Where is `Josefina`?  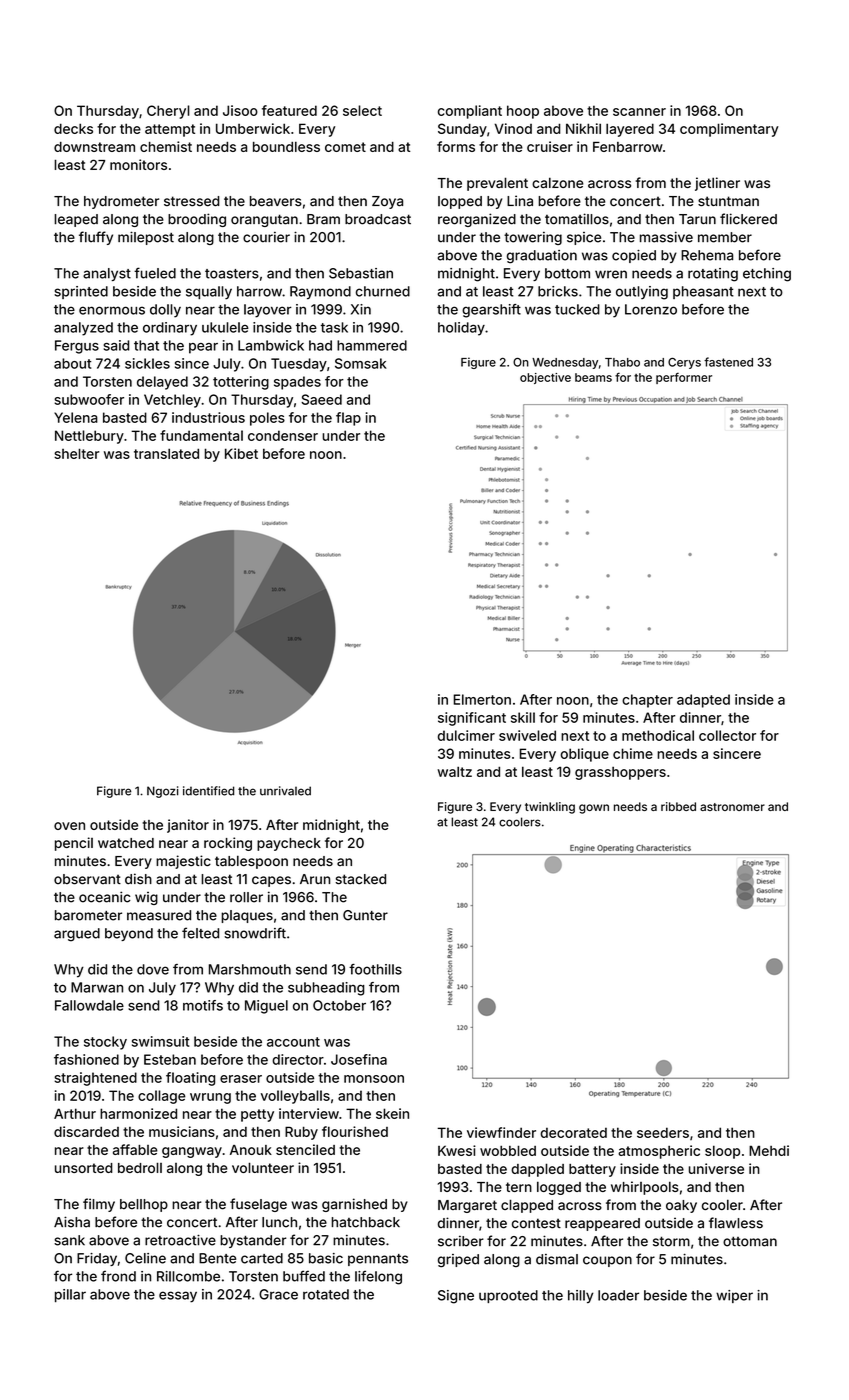
Josefina is located at coordinates (359, 1059).
